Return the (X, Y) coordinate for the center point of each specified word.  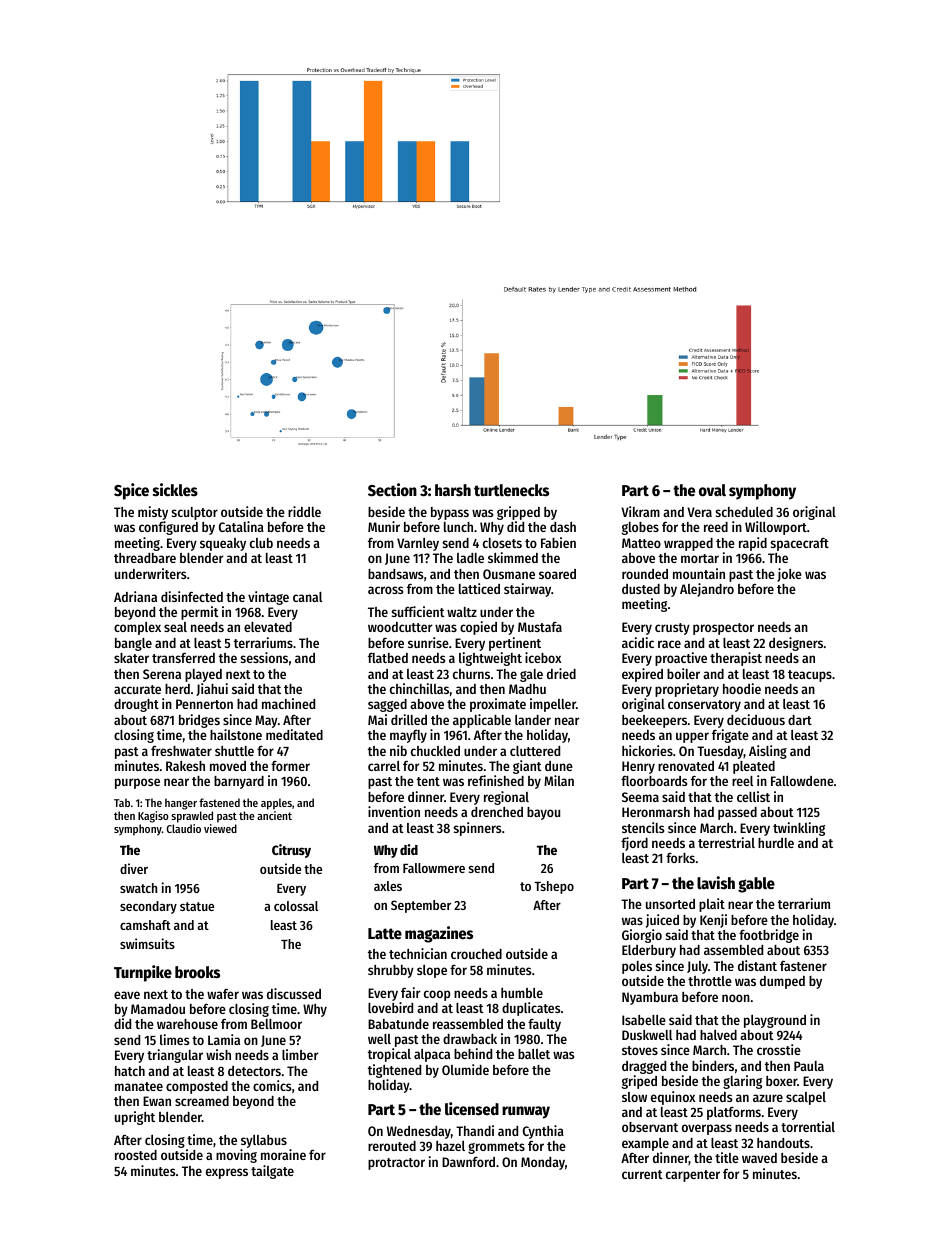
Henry (638, 767)
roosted (136, 1155)
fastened (219, 802)
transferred (183, 658)
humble (522, 993)
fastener (803, 966)
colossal (296, 906)
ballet (534, 1054)
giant (527, 767)
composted (197, 1087)
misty (153, 513)
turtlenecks (511, 490)
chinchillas (419, 688)
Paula (809, 1066)
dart (800, 720)
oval (712, 490)
